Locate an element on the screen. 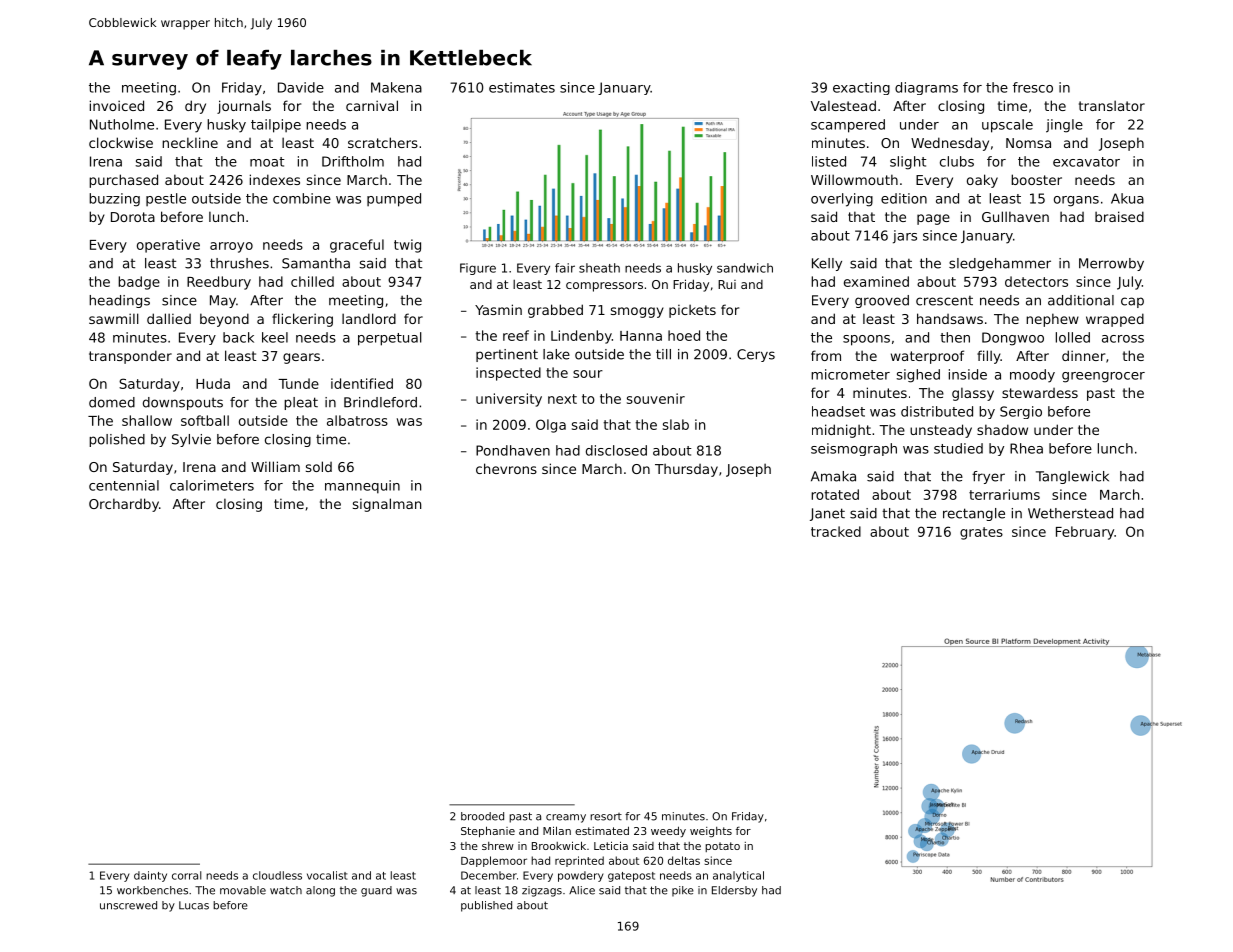  dallied is located at coordinates (169, 318).
